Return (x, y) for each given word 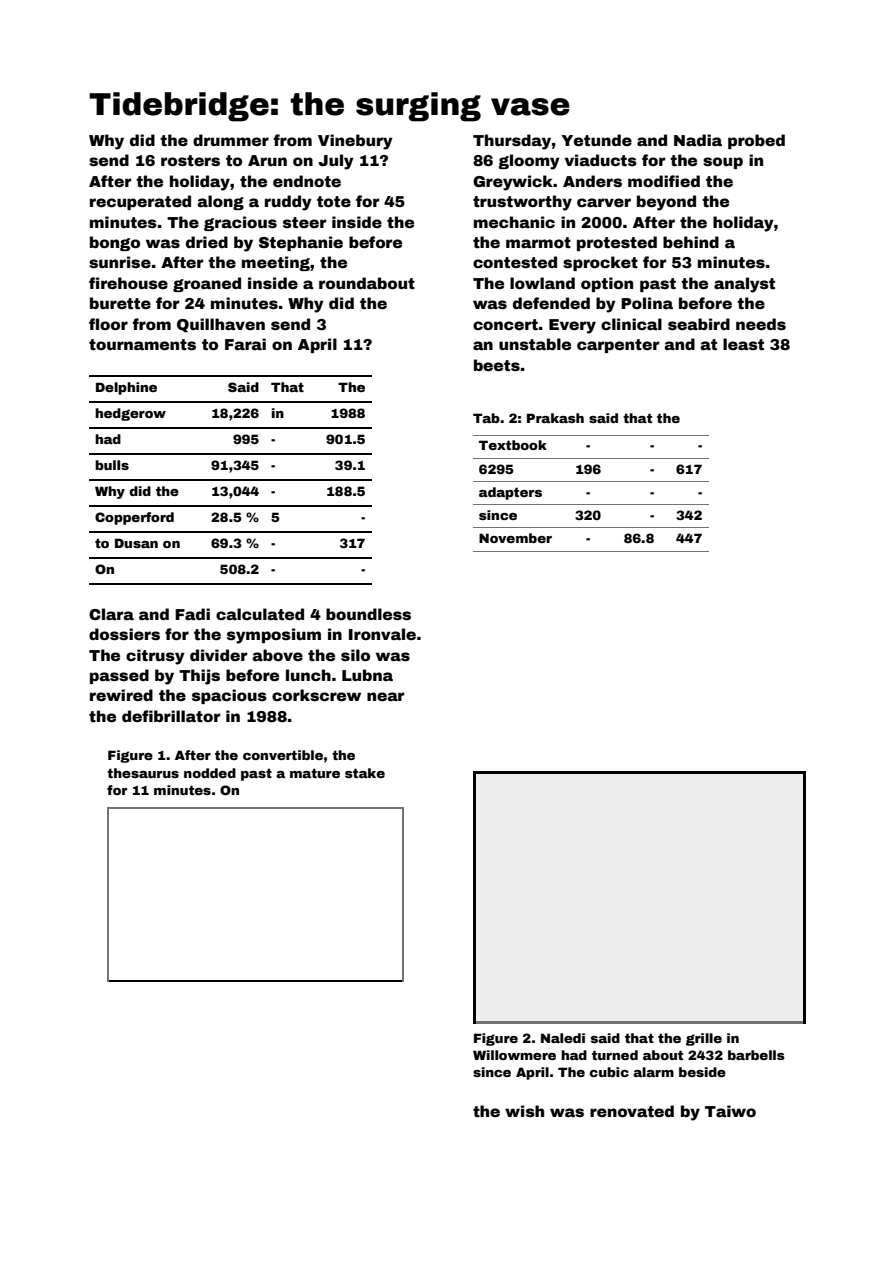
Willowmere (514, 1055)
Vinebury (355, 142)
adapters (510, 493)
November (515, 538)
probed (756, 141)
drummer (231, 140)
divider (218, 655)
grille (704, 1039)
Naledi (563, 1038)
